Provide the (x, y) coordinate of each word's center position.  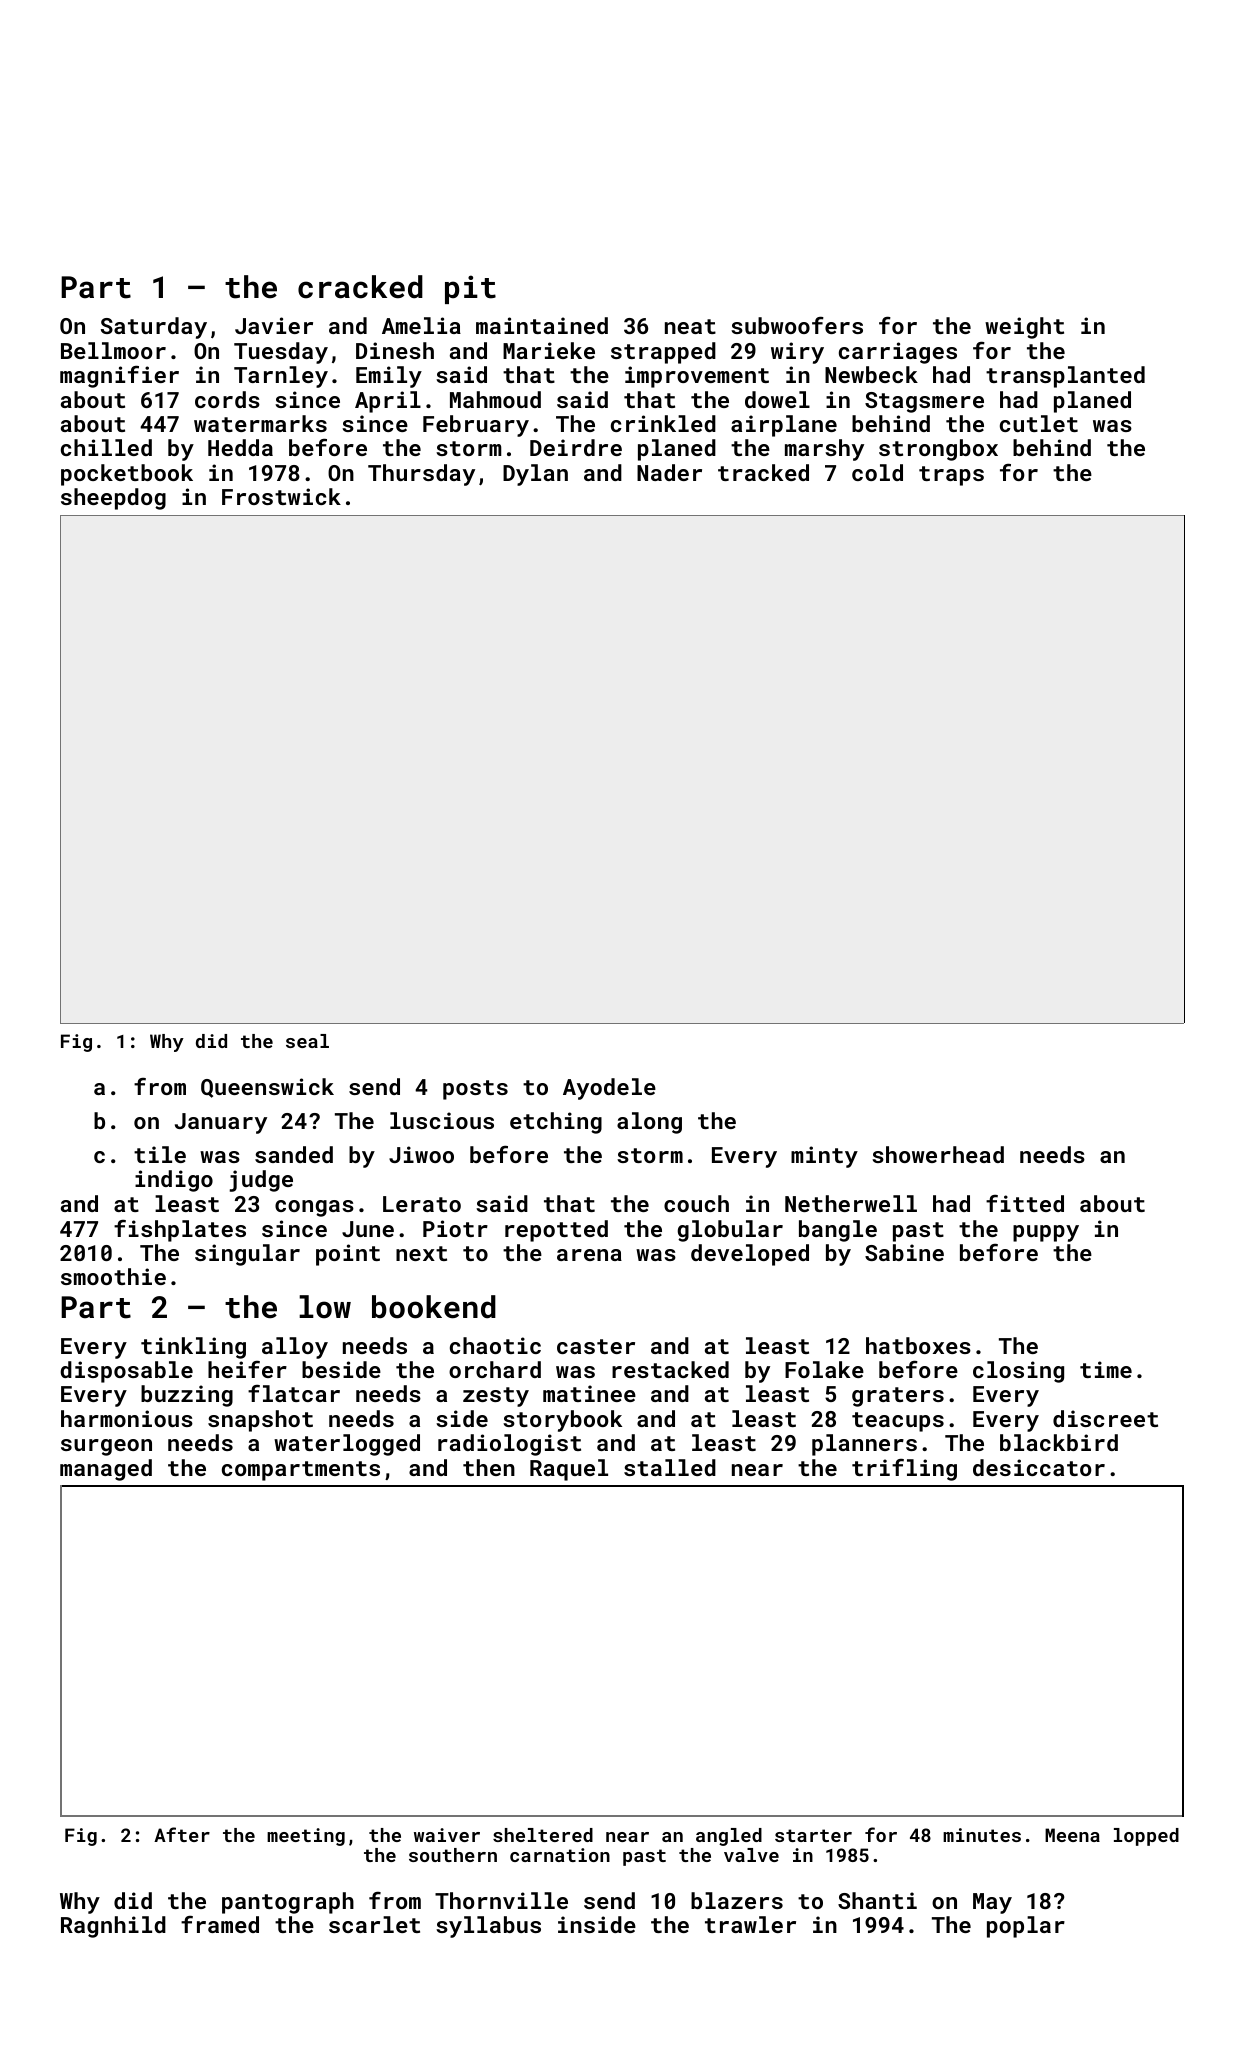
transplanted (1065, 377)
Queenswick (267, 1088)
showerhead (938, 1154)
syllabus (488, 1927)
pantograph (288, 1903)
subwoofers (797, 325)
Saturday (154, 328)
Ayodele (609, 1089)
